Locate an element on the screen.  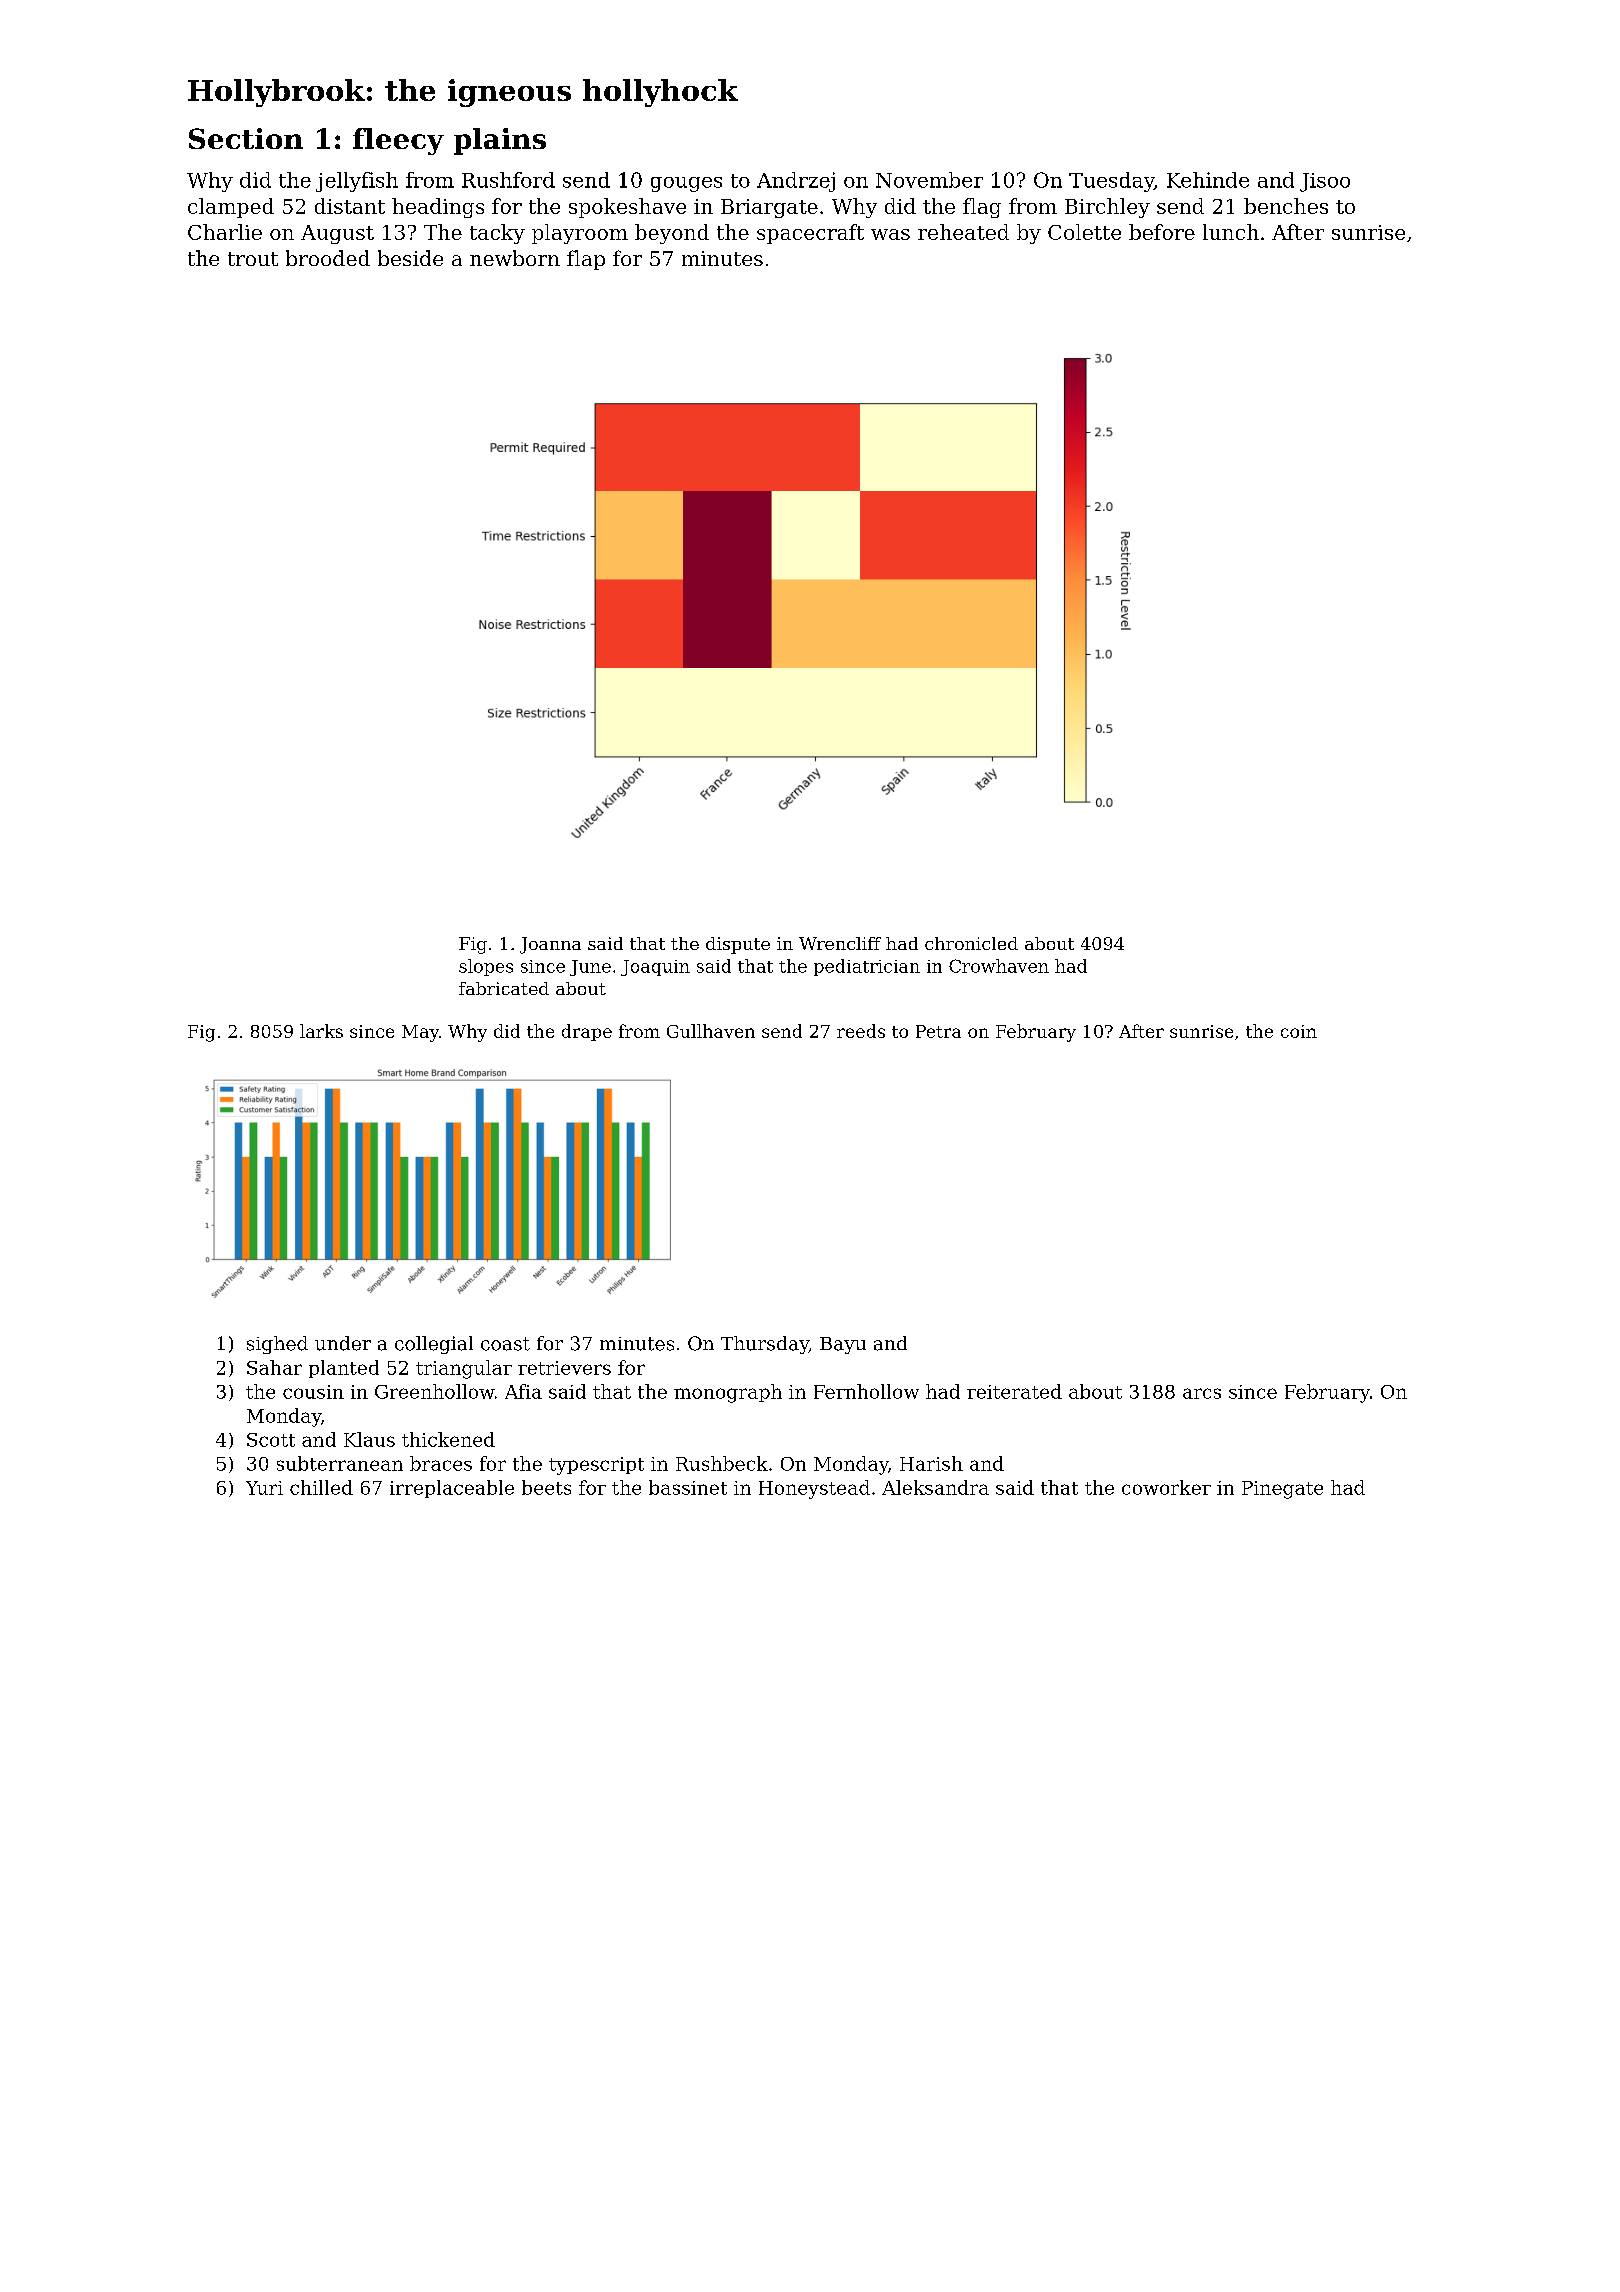
coin is located at coordinates (1299, 1031).
